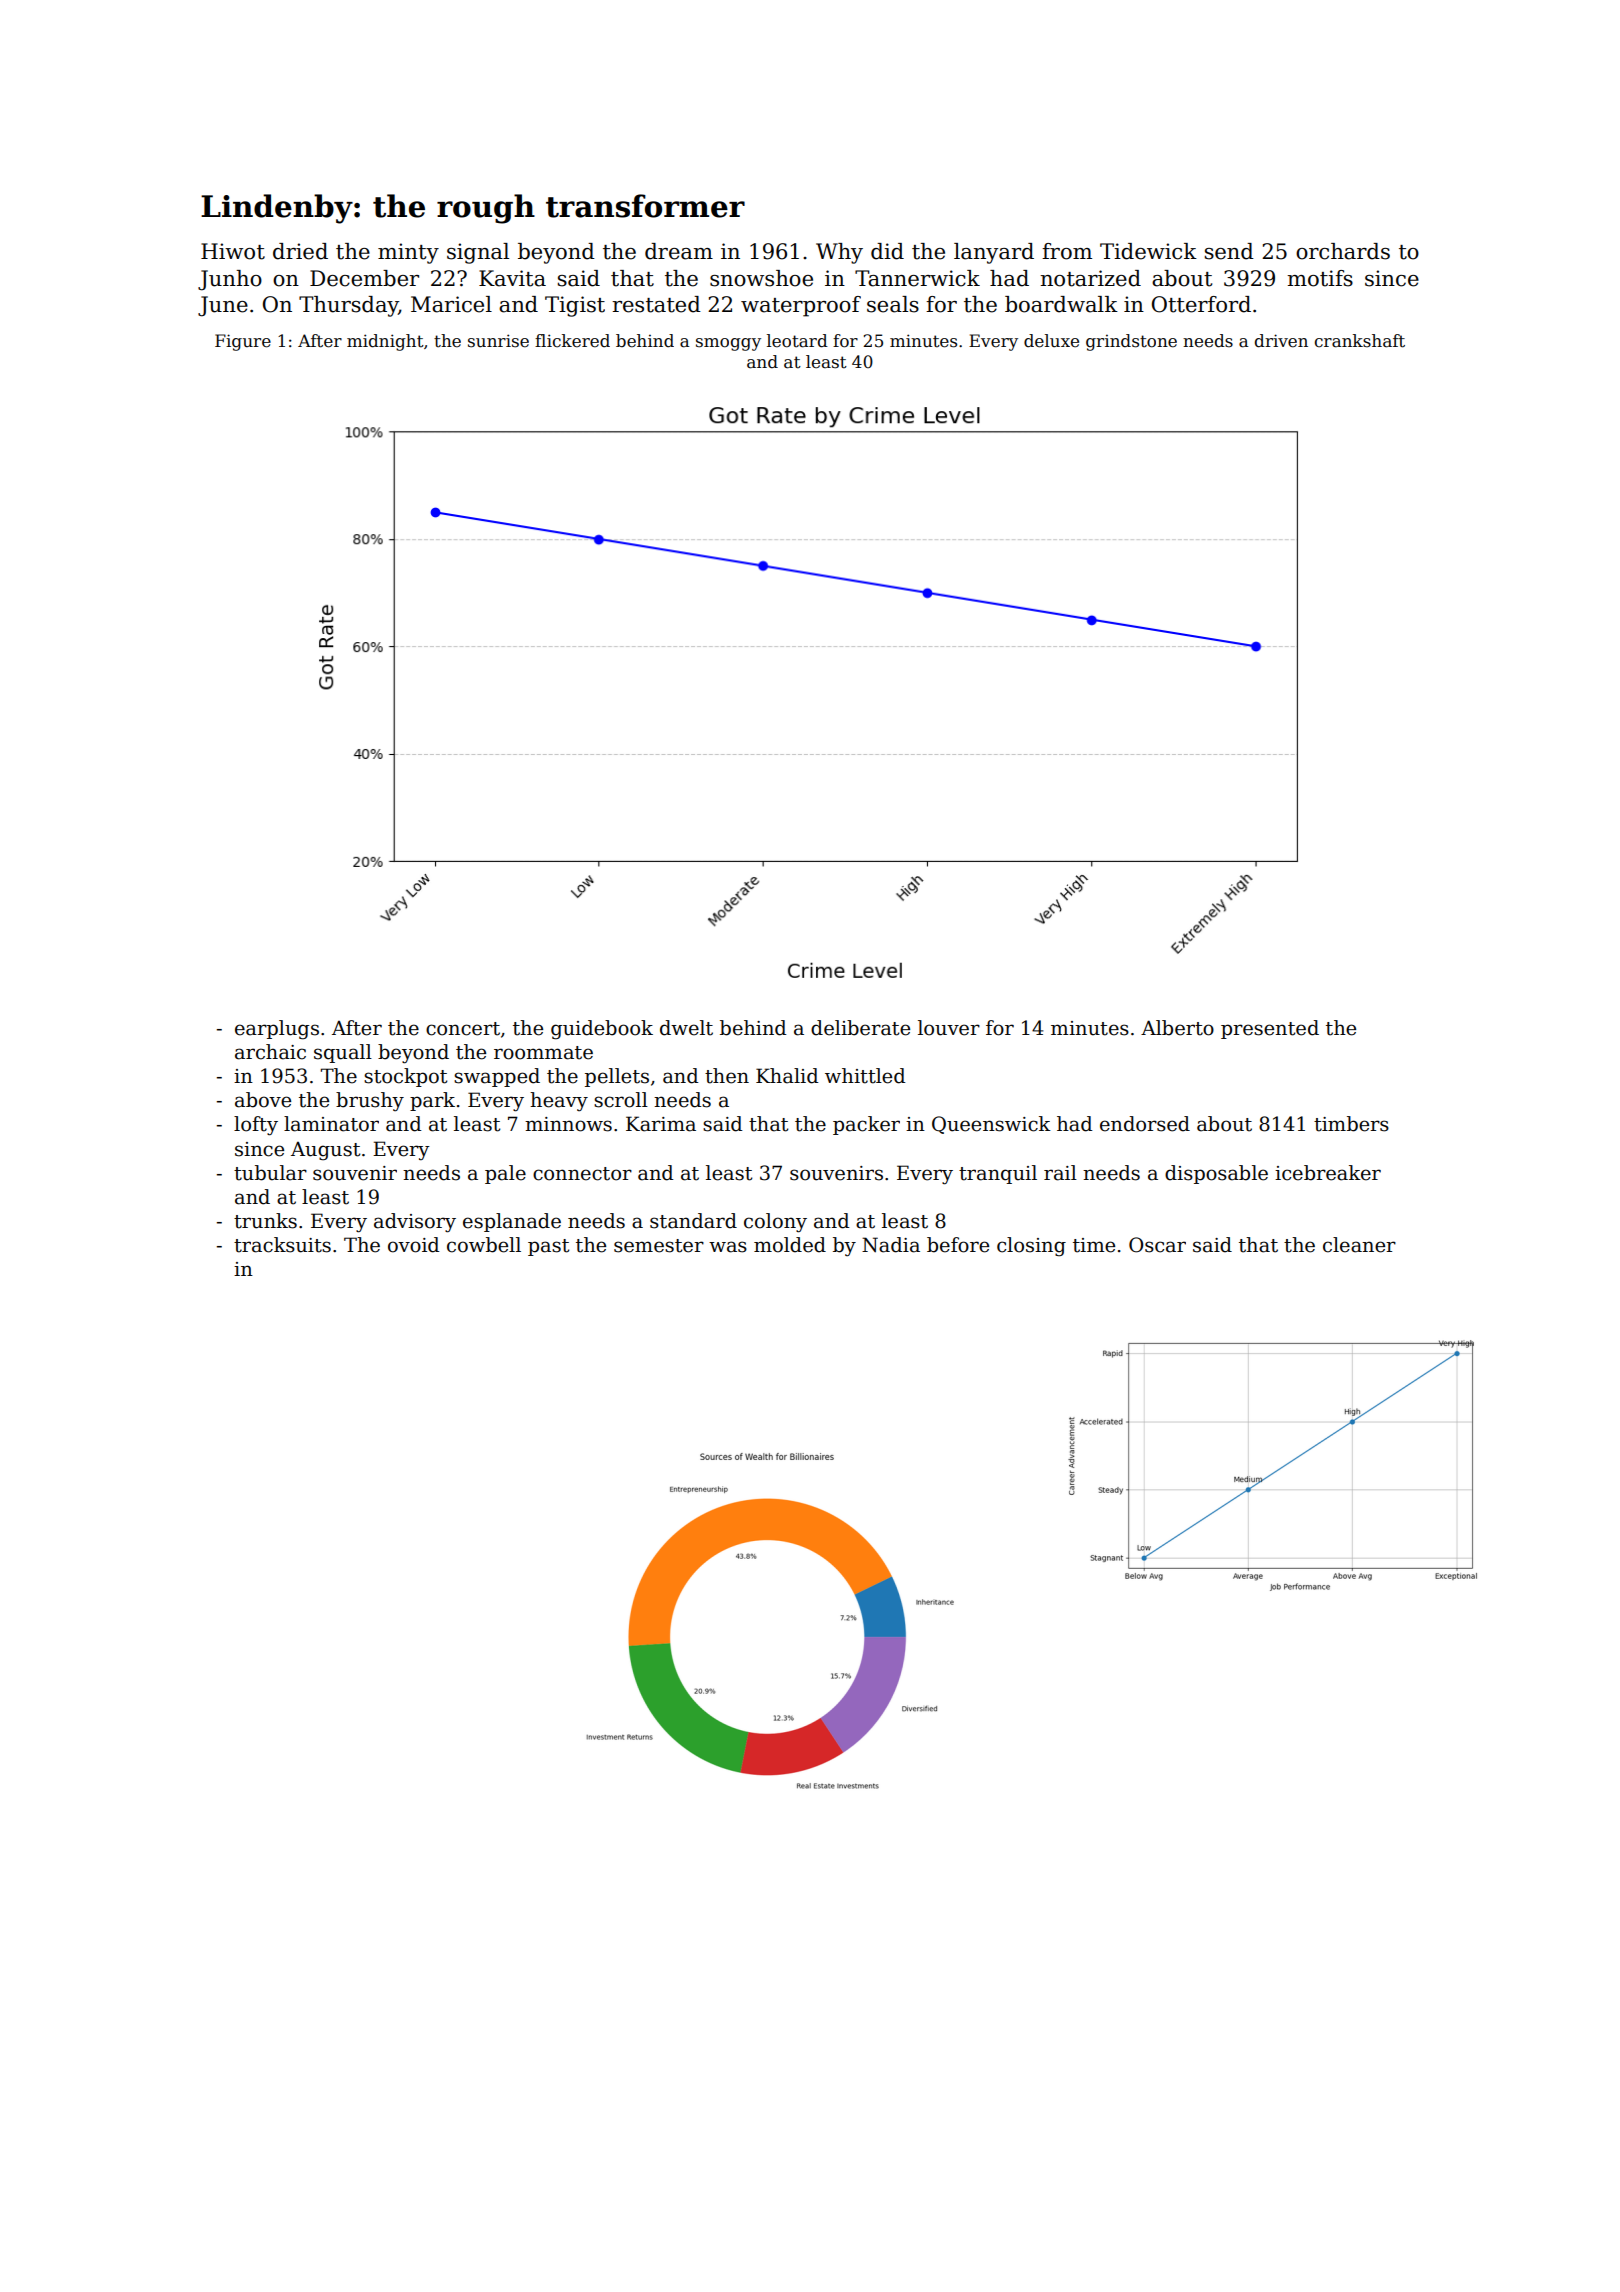  What do you see at coordinates (949, 1028) in the screenshot?
I see `louver` at bounding box center [949, 1028].
